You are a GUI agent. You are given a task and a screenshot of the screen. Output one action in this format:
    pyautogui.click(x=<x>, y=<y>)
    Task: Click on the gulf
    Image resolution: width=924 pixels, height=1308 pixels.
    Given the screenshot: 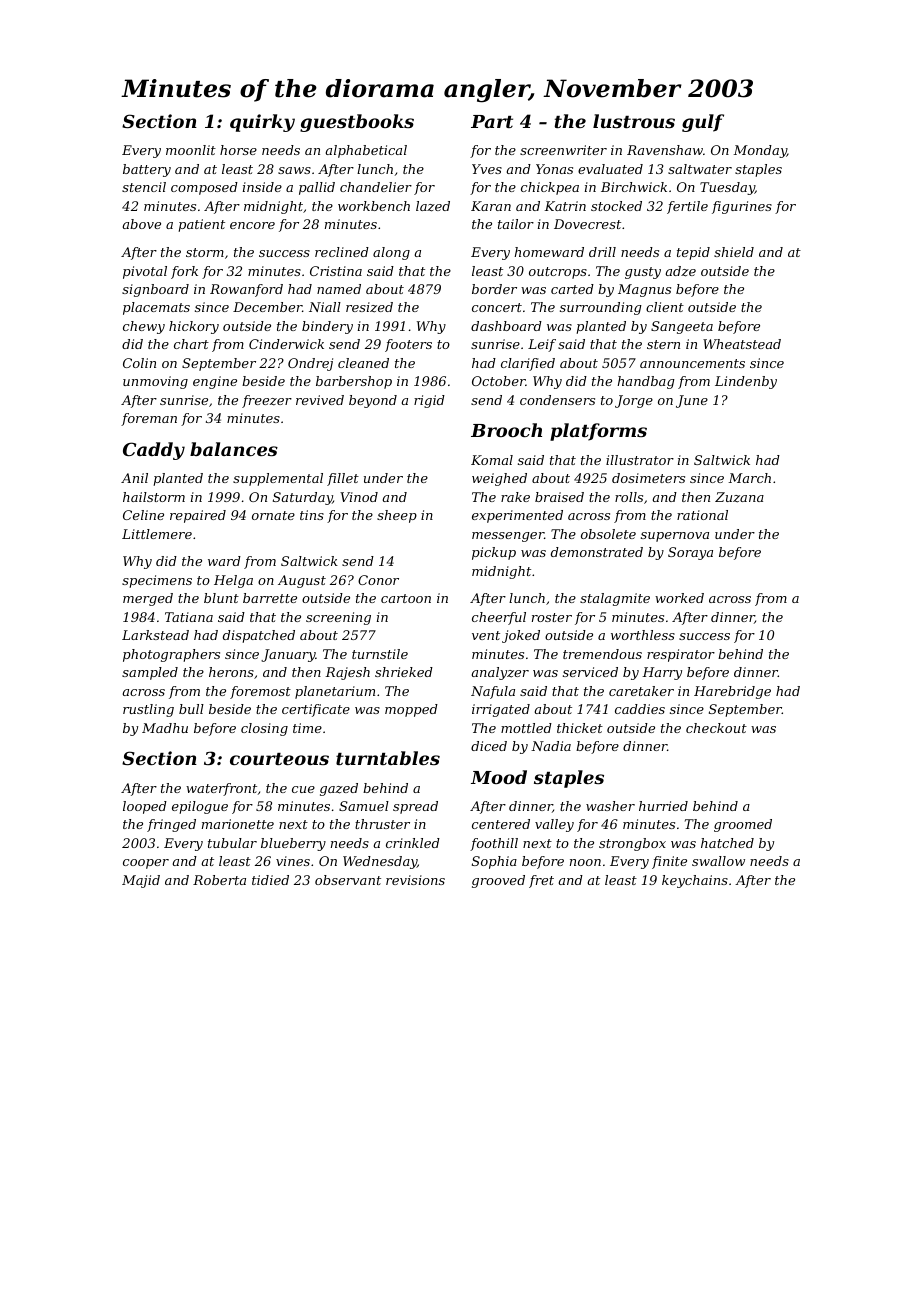 What is the action you would take?
    pyautogui.click(x=703, y=123)
